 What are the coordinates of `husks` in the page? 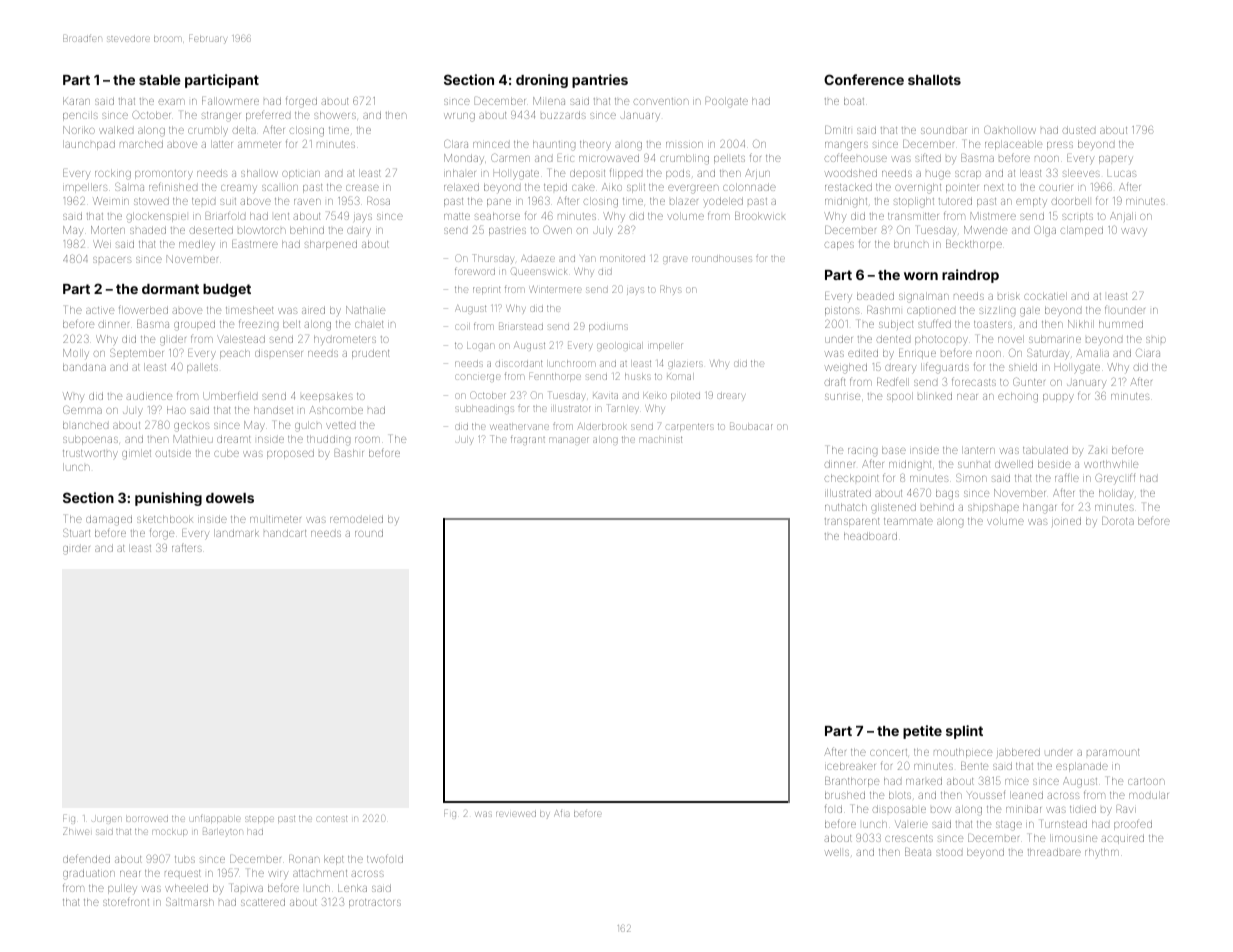 It's located at (638, 377).
